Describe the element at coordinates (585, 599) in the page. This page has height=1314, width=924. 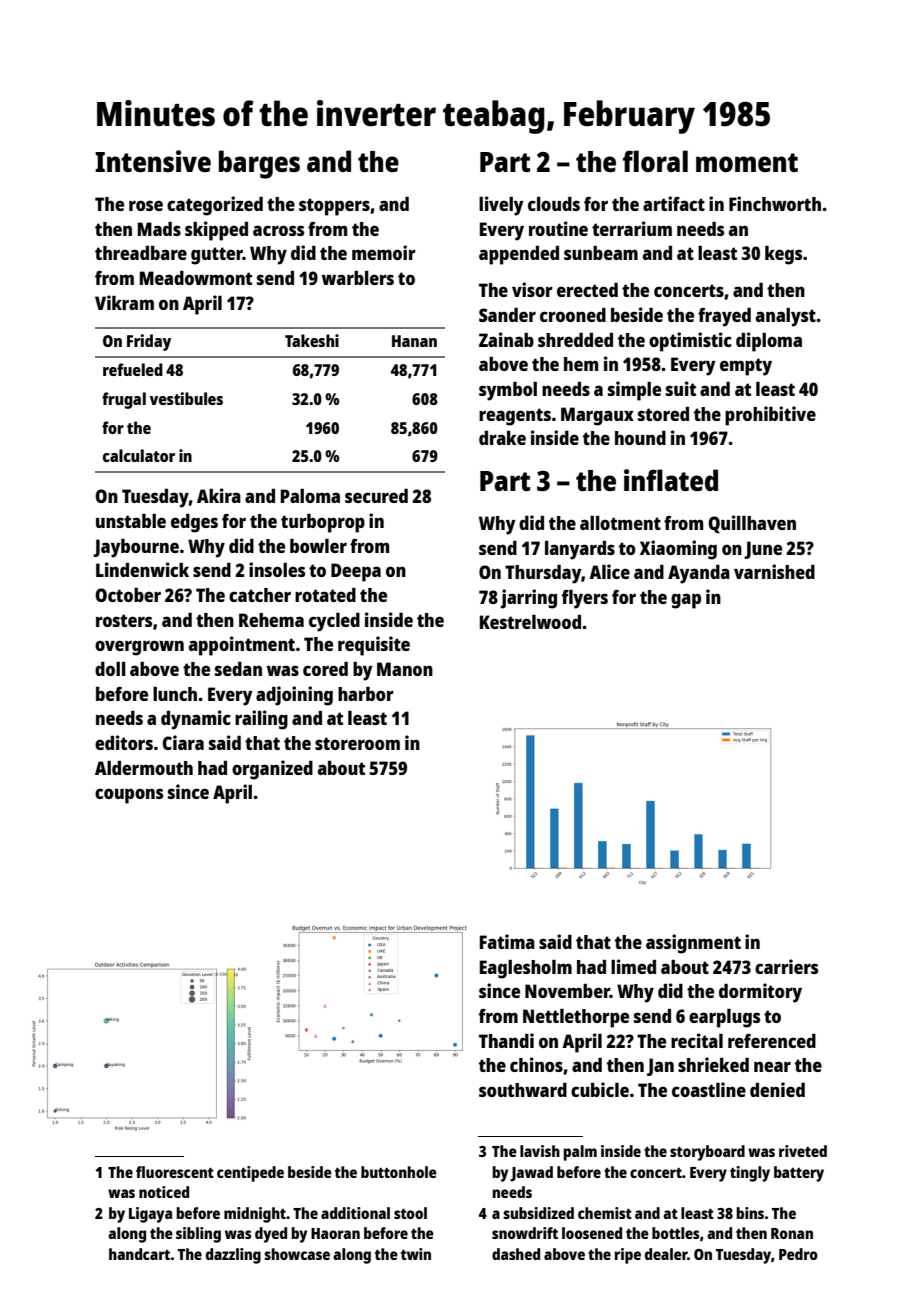
I see `flyers` at that location.
